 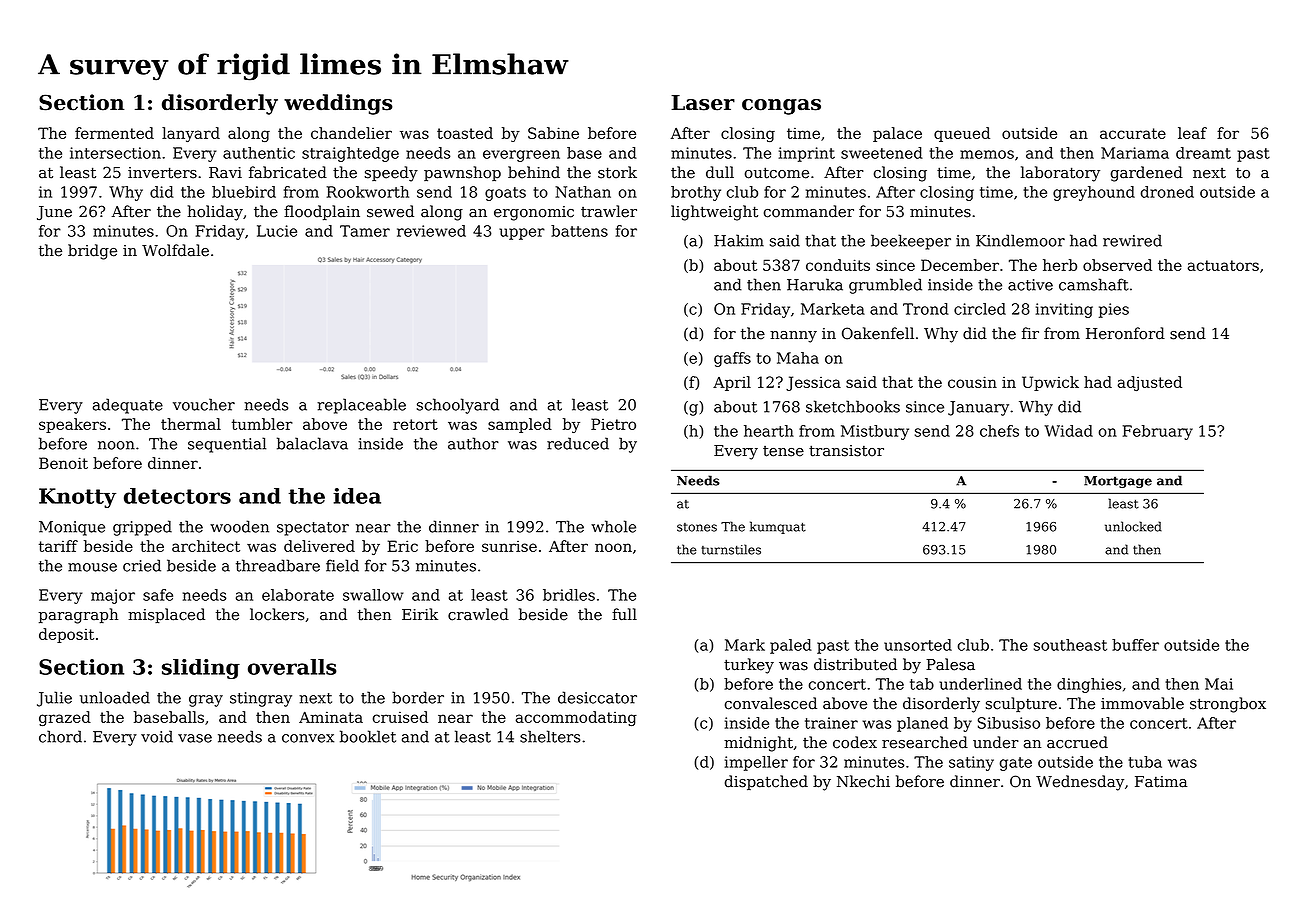 I want to click on gaffs, so click(x=732, y=359).
